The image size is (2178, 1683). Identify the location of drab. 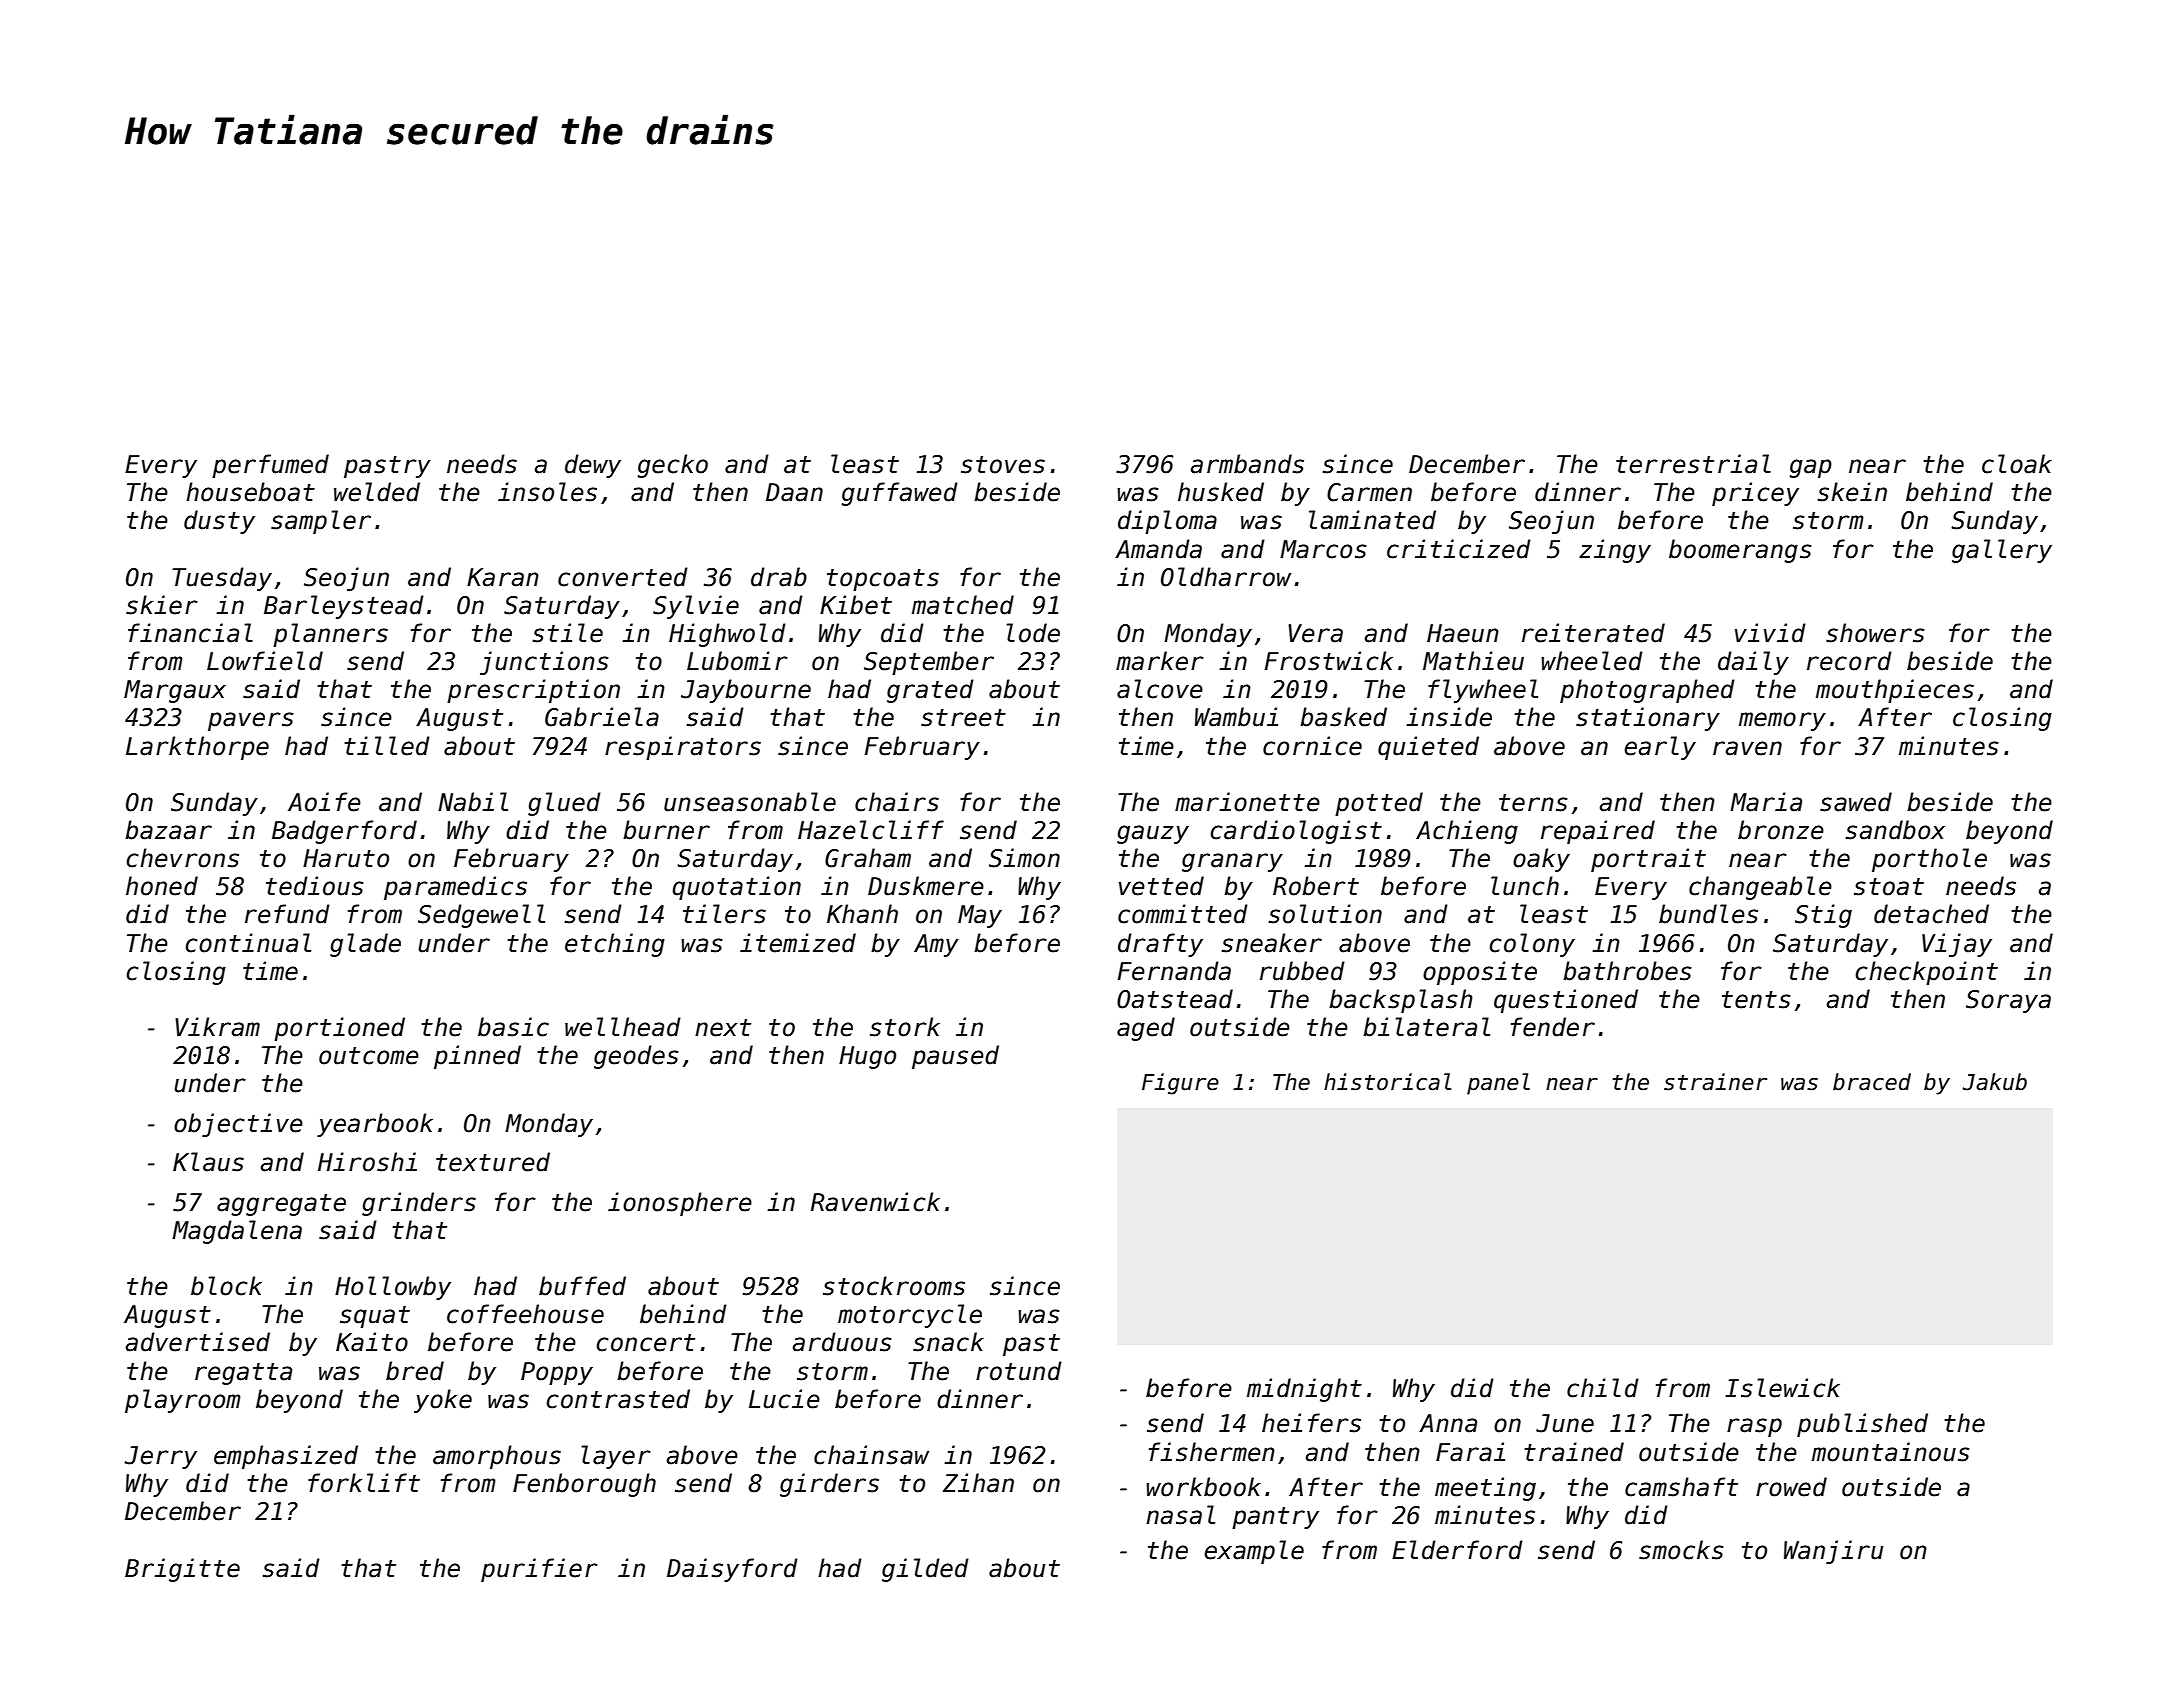
(779, 577).
